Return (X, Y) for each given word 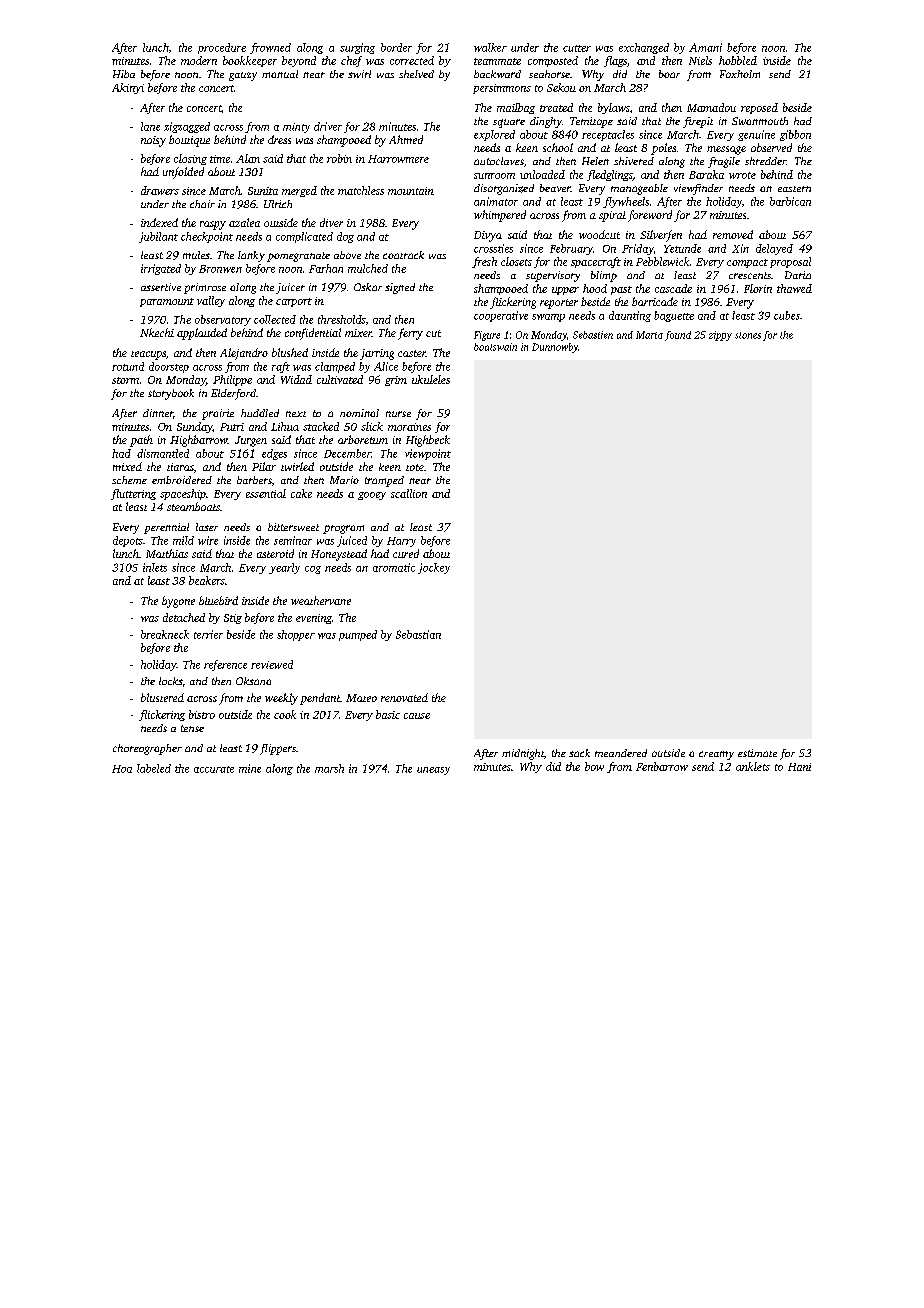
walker (490, 47)
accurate (214, 769)
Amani (705, 47)
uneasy (433, 771)
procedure (222, 48)
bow (594, 766)
